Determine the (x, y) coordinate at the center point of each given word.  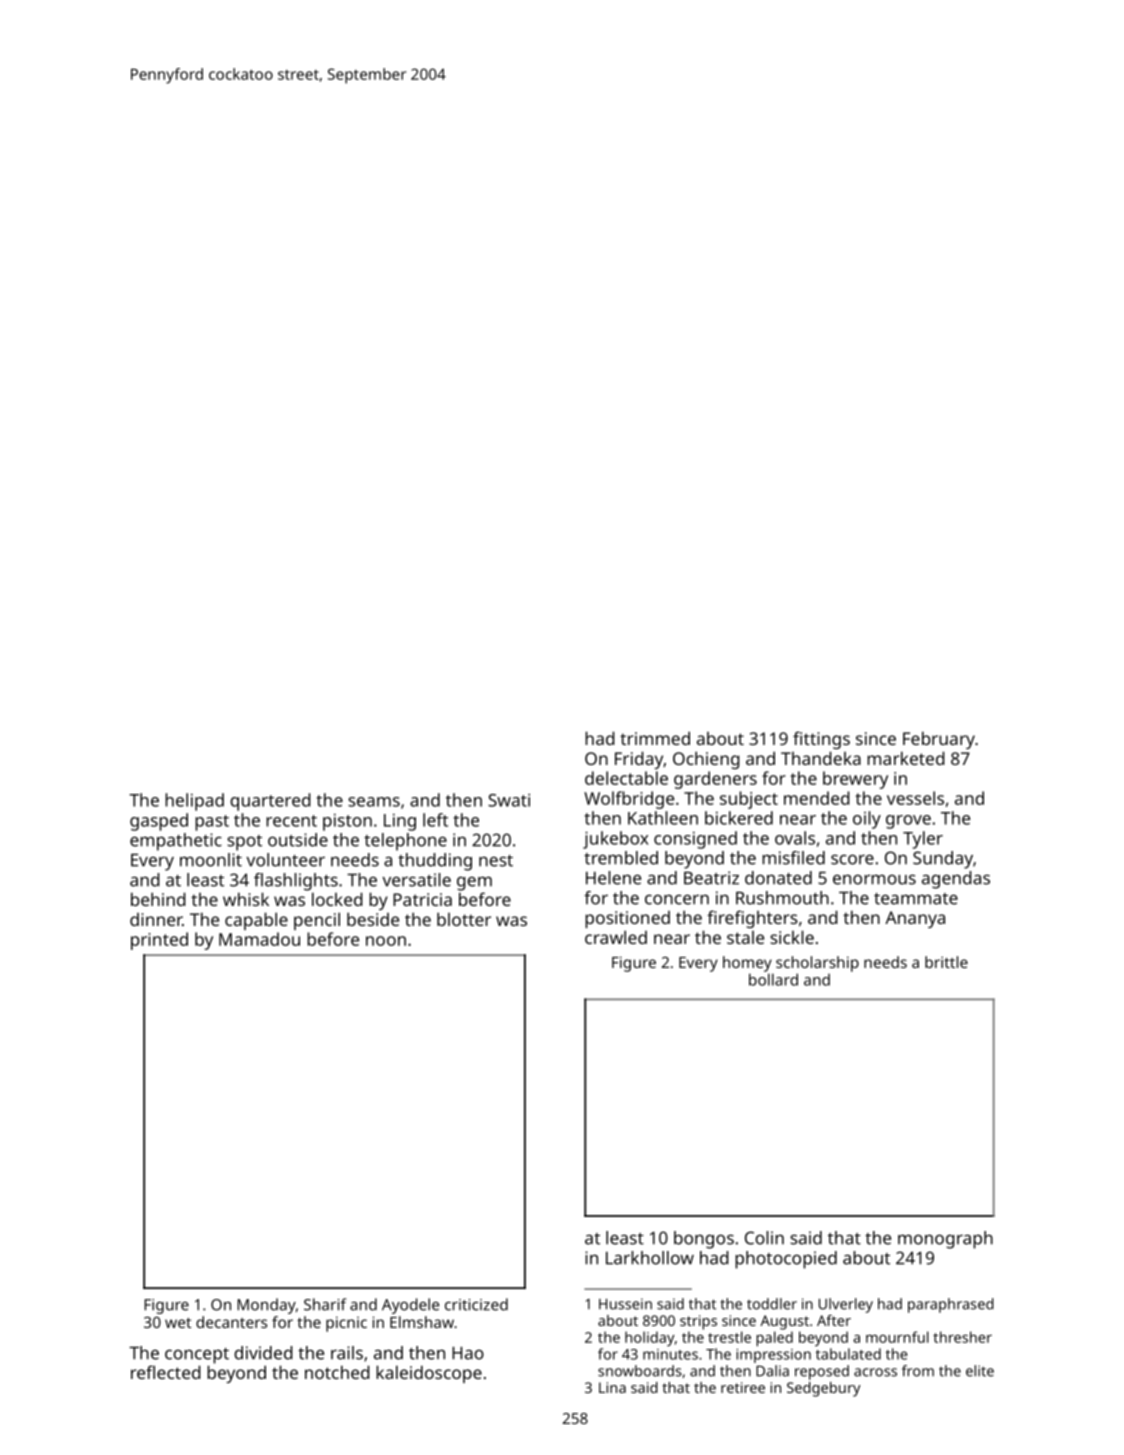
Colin (764, 1238)
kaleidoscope (429, 1374)
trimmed (655, 738)
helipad (194, 802)
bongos (704, 1240)
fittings (821, 740)
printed (159, 941)
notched (337, 1372)
